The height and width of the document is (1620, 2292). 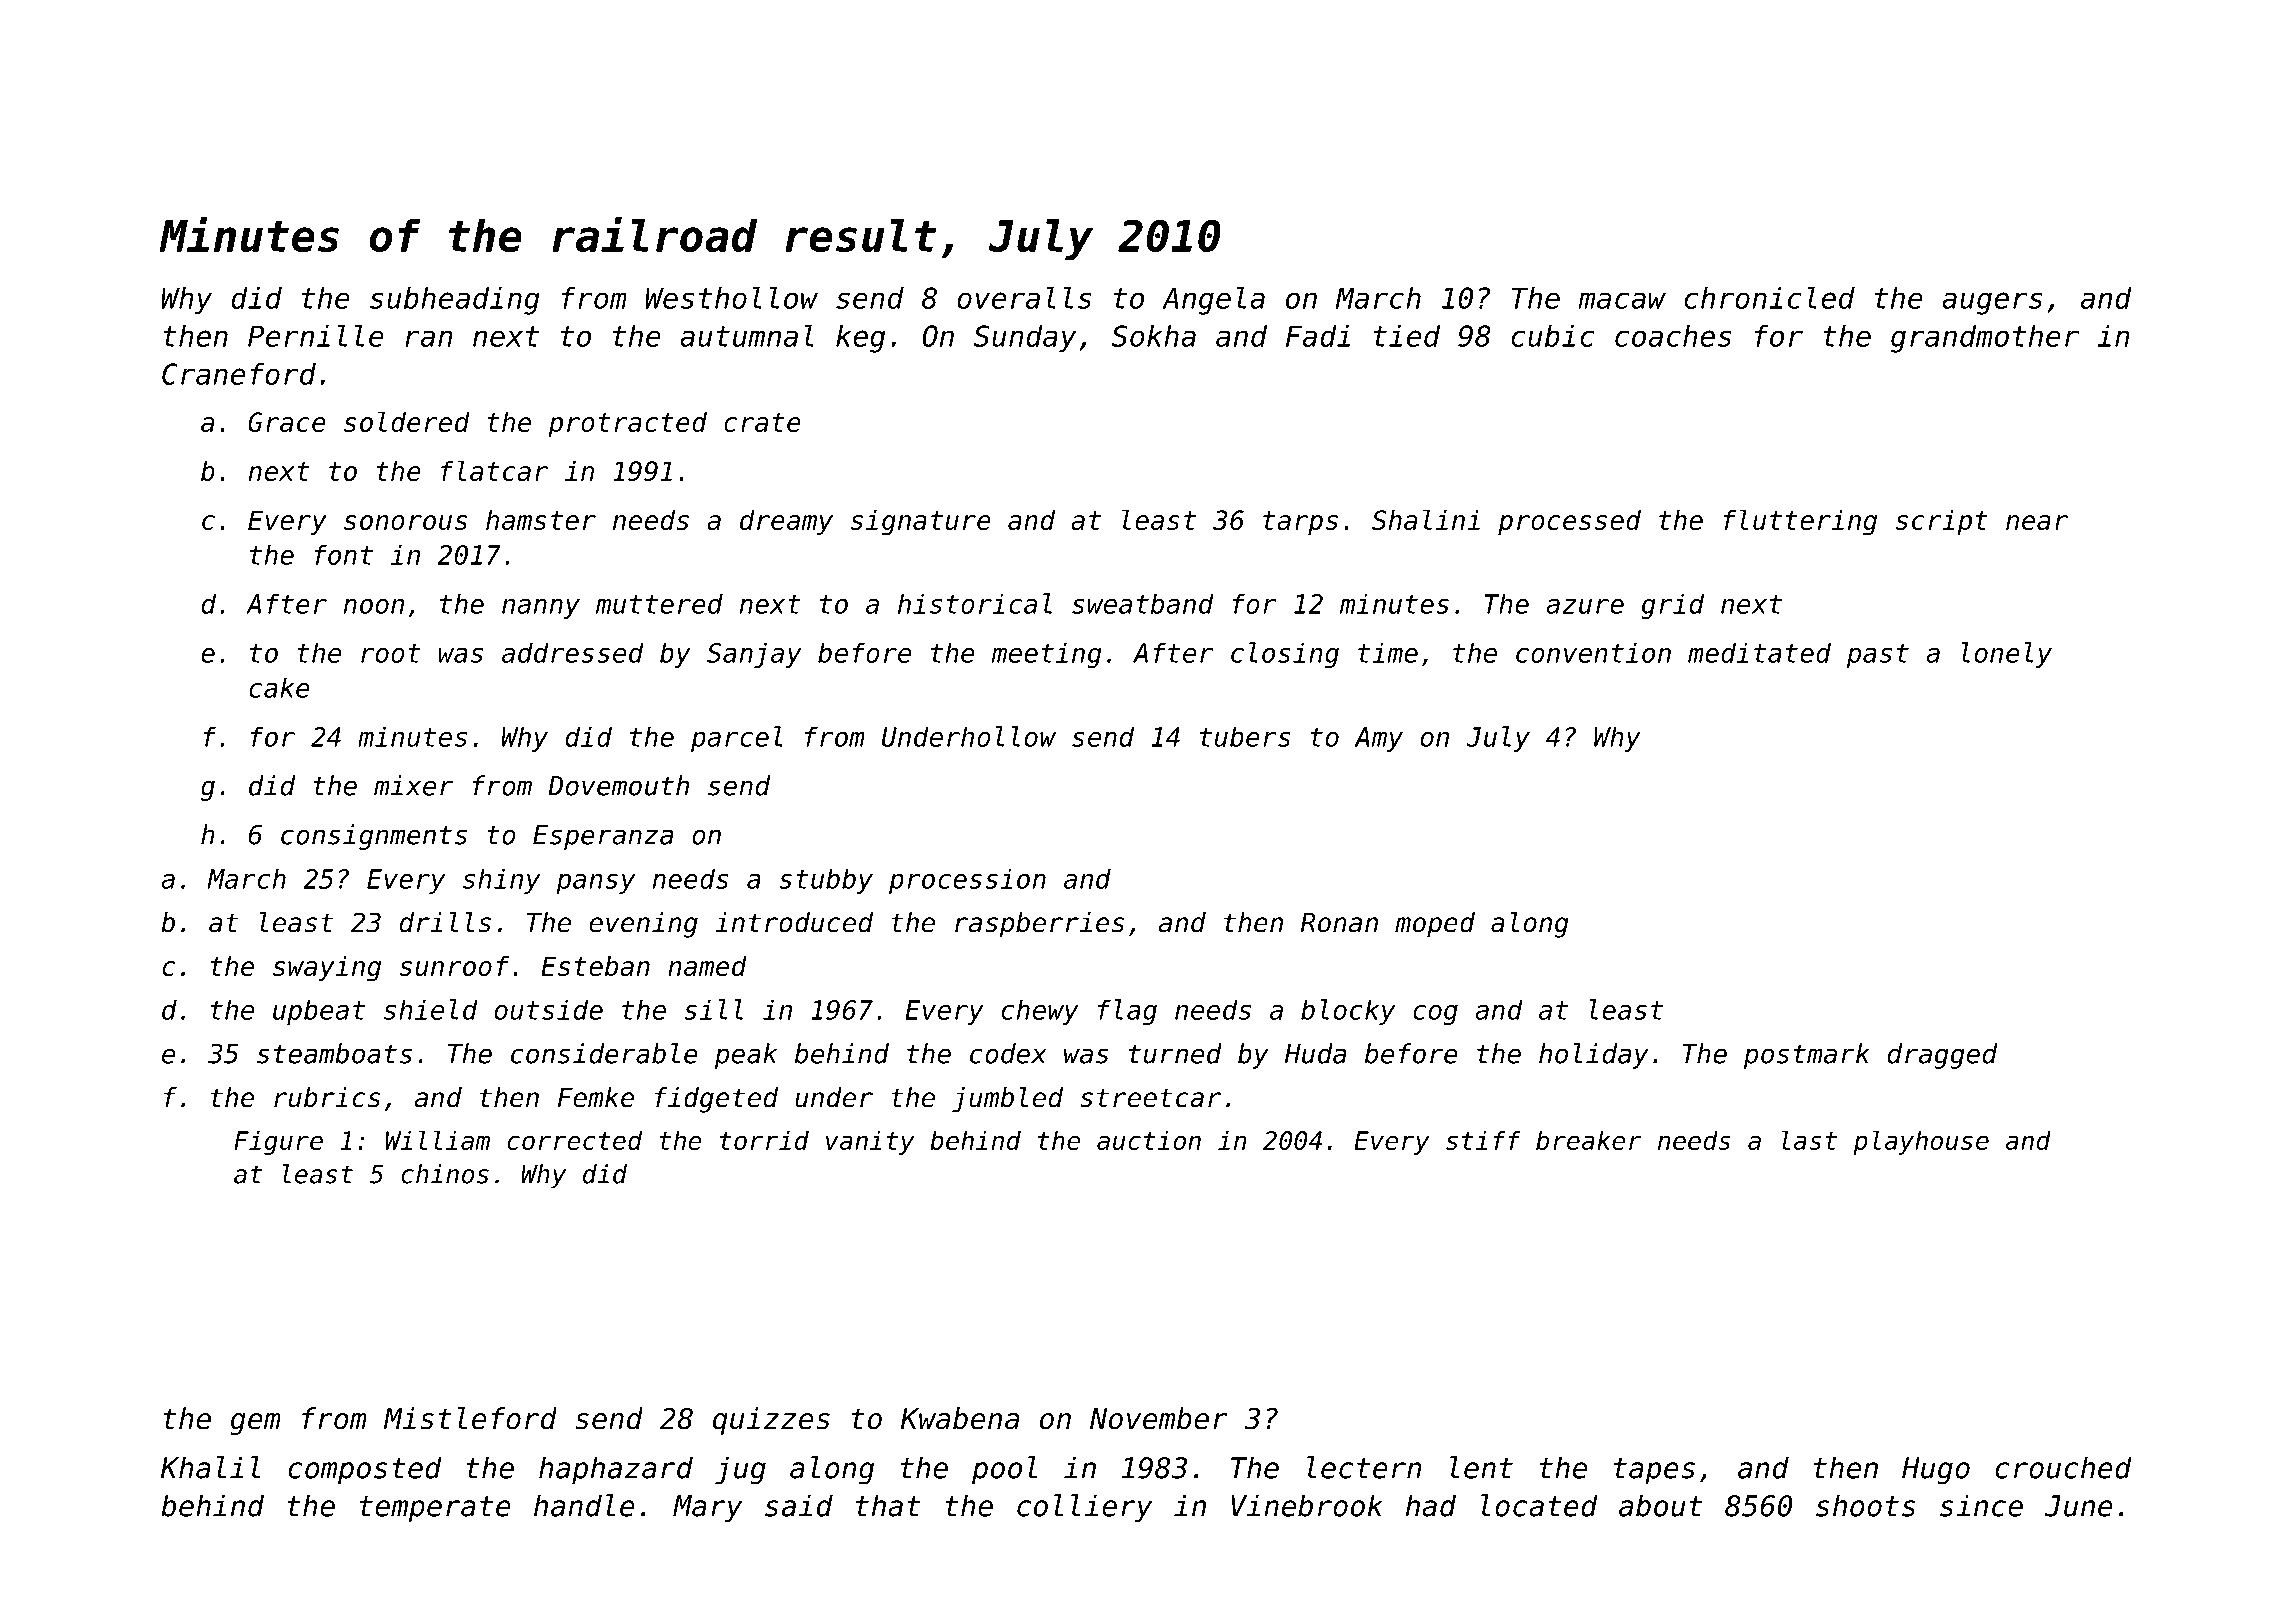 What do you see at coordinates (2037, 522) in the document?
I see `near` at bounding box center [2037, 522].
